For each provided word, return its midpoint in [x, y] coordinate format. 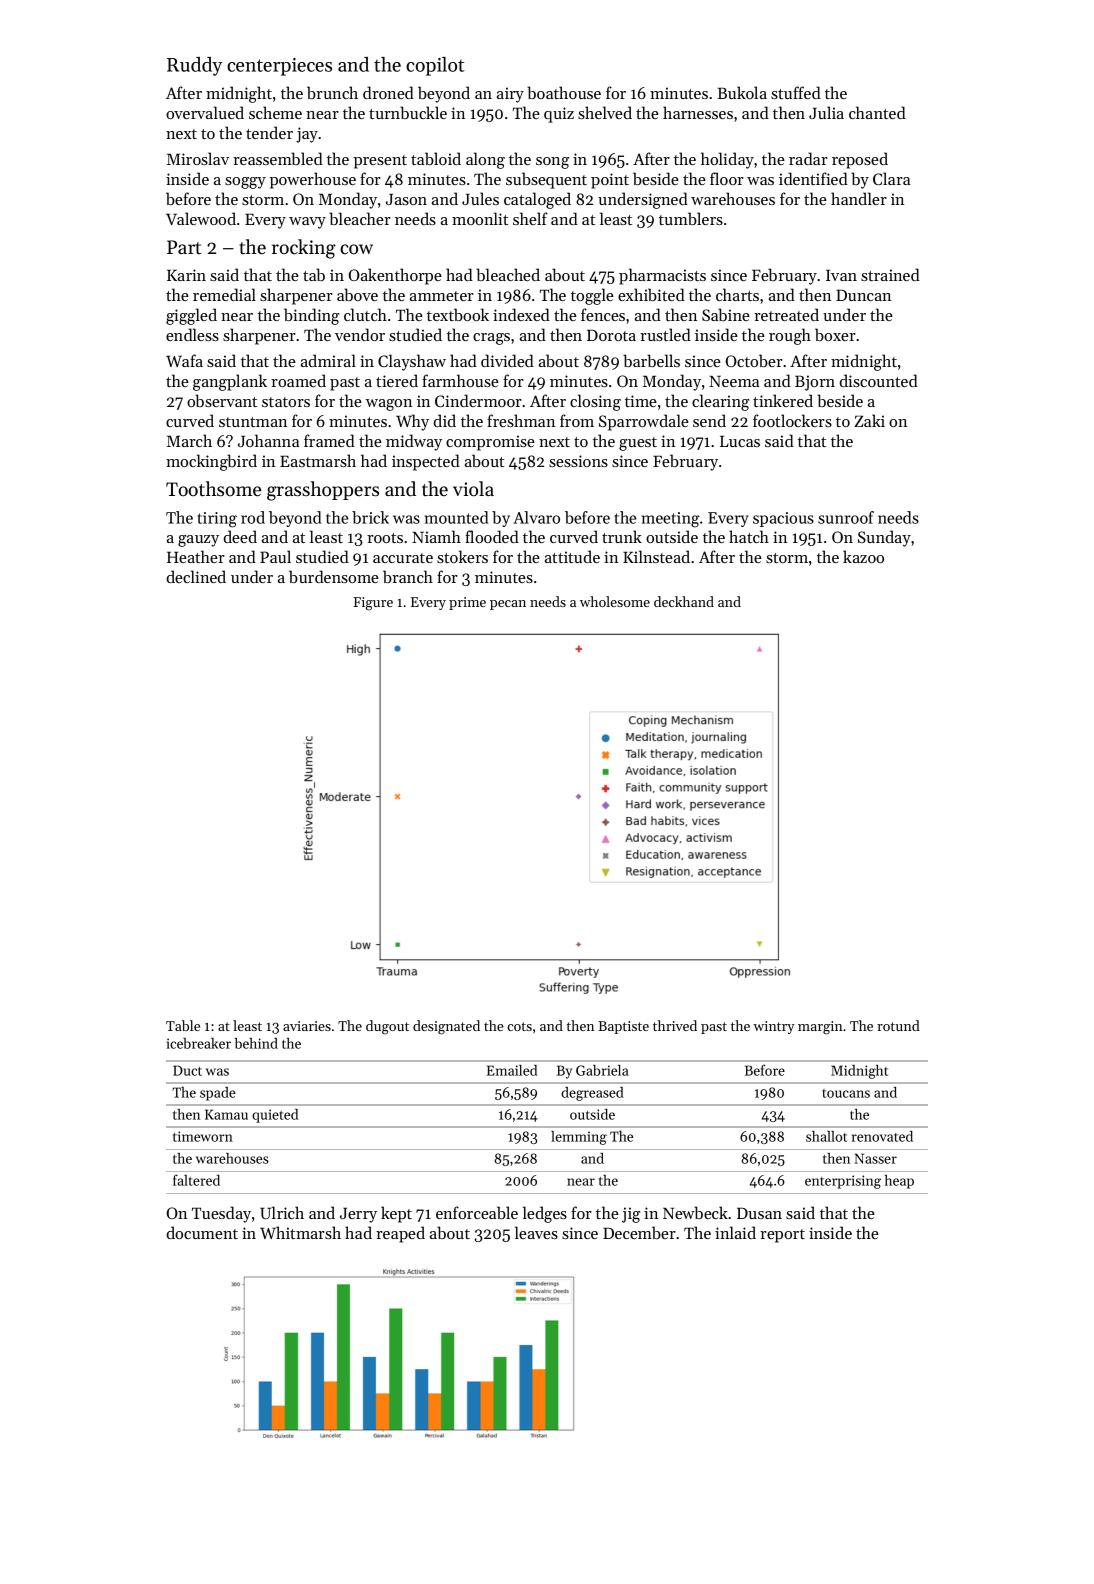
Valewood [201, 218]
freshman [521, 420]
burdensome [334, 576]
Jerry [358, 1215]
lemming [579, 1138]
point [610, 181]
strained [890, 274]
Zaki [869, 420]
